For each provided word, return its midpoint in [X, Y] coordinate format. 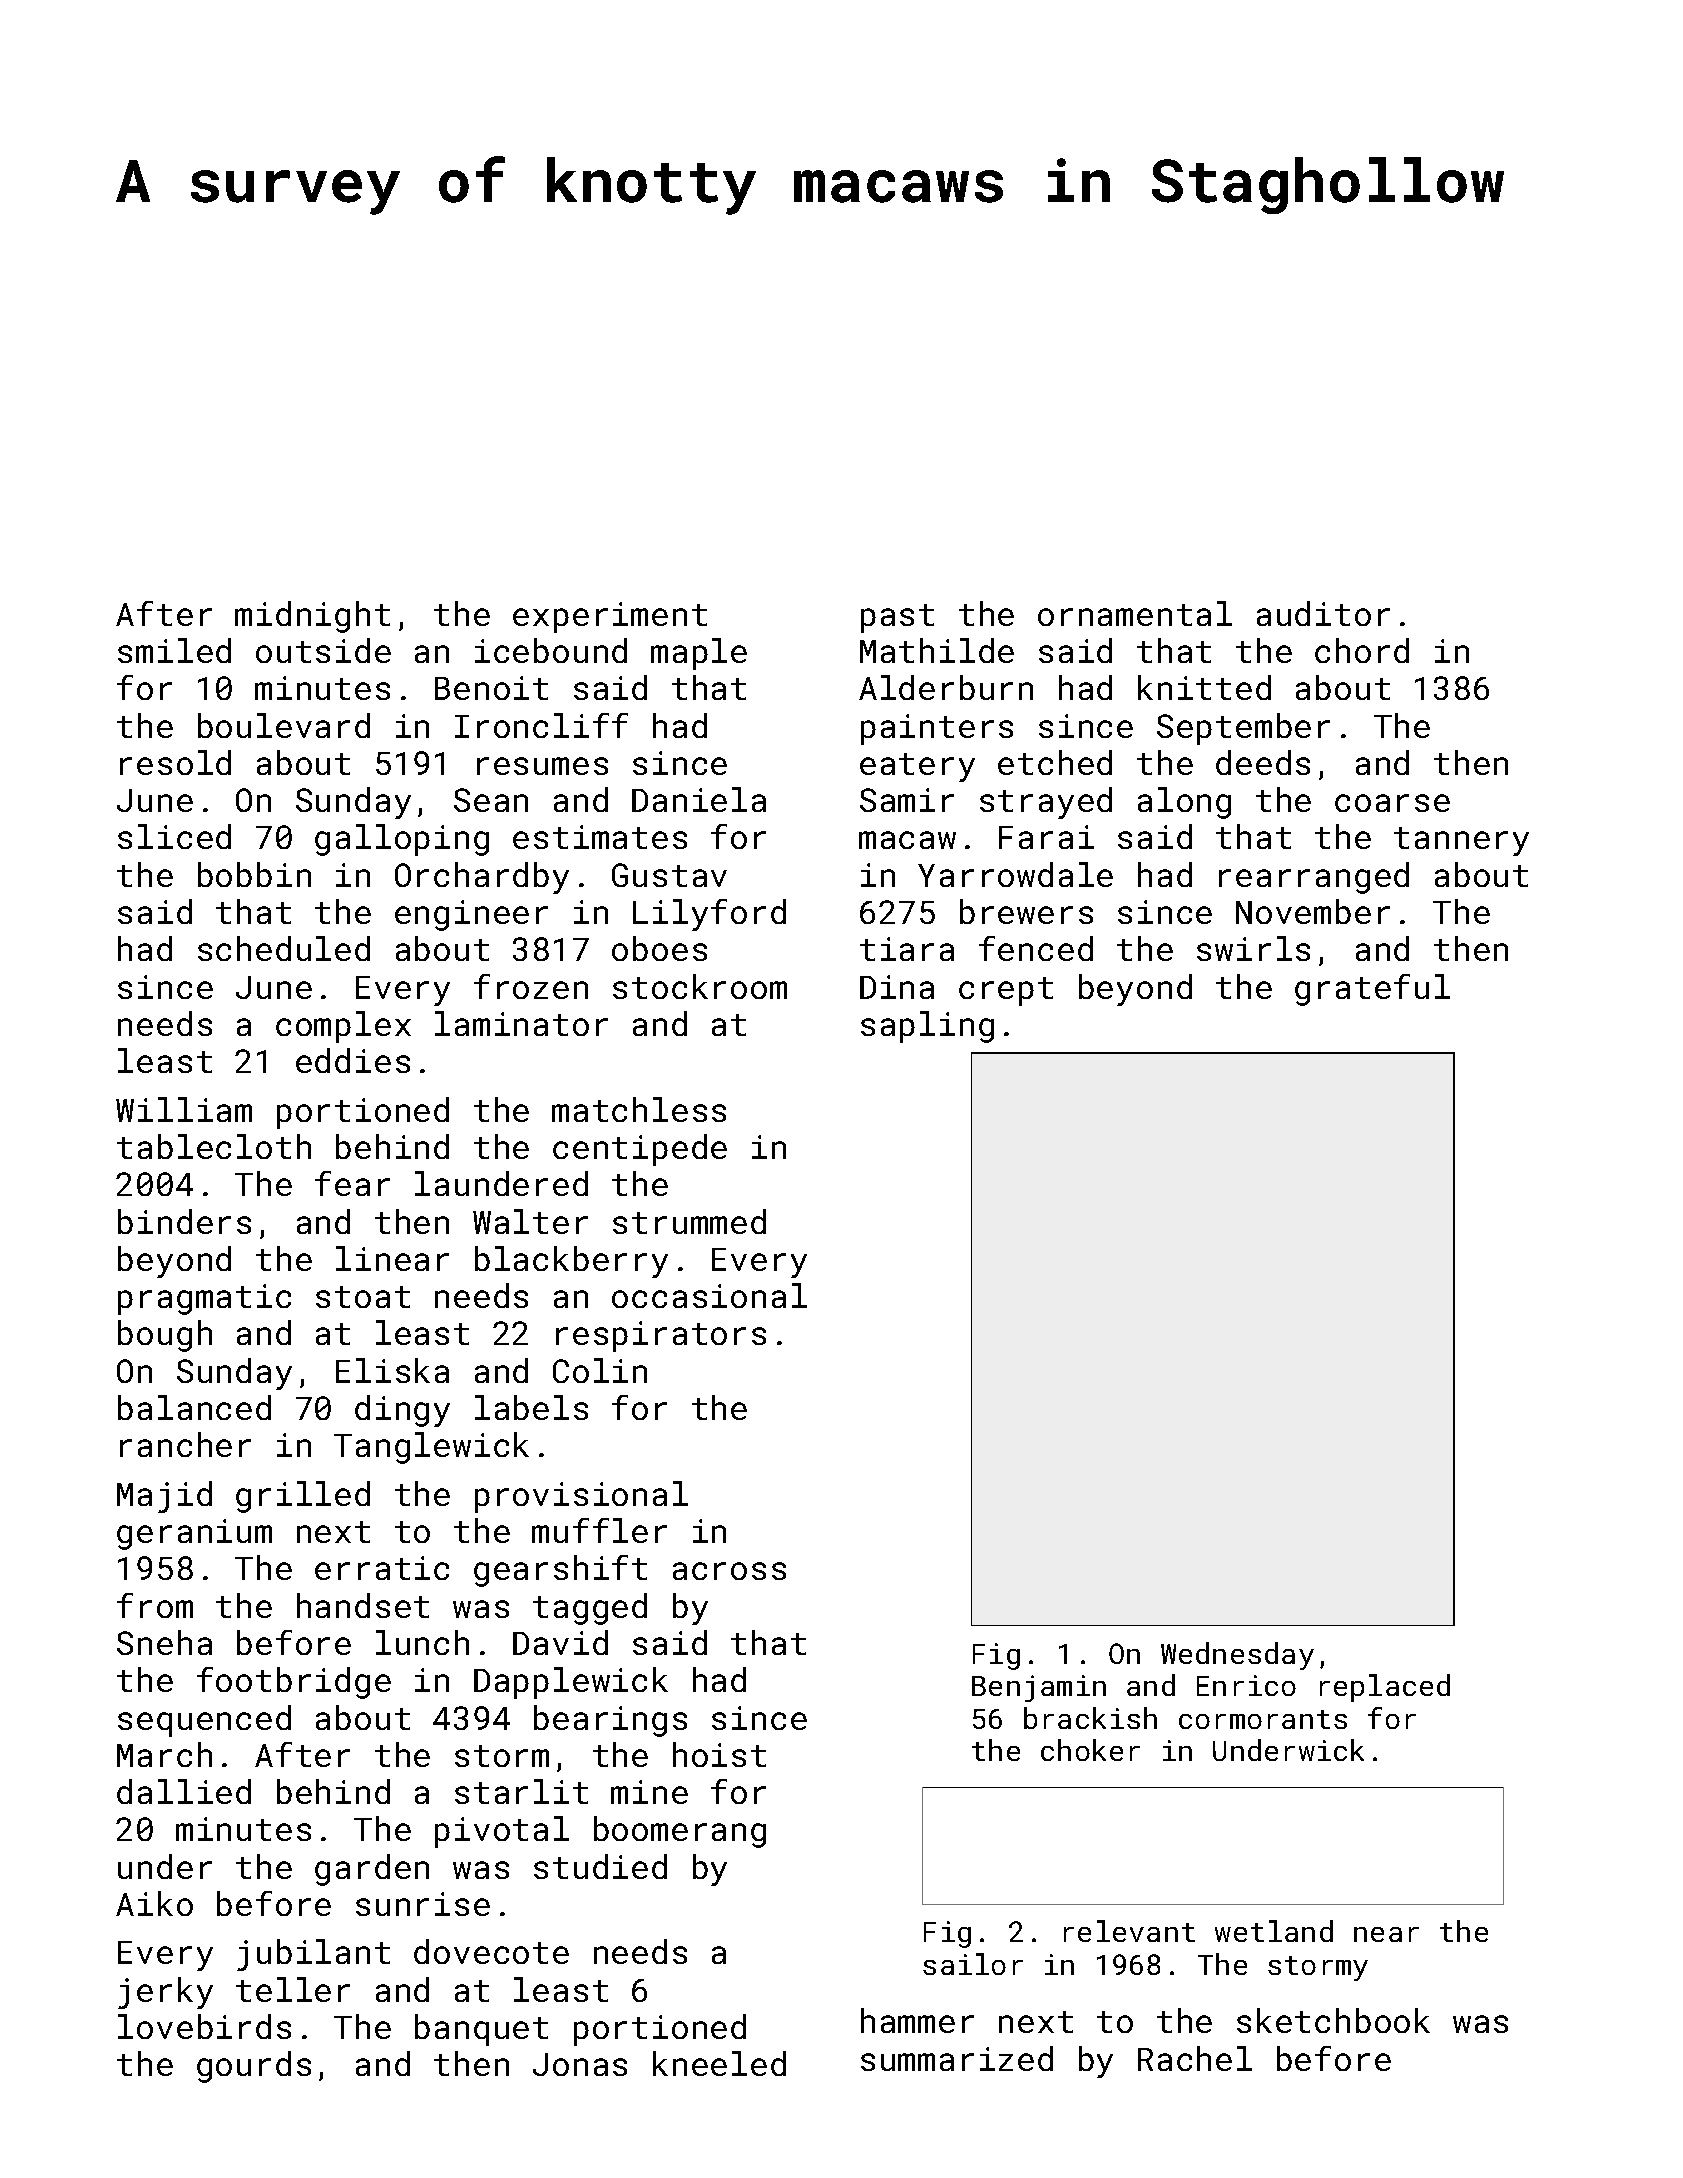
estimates [600, 837]
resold [175, 762]
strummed [689, 1221]
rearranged [1314, 878]
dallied [184, 1791]
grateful [1372, 990]
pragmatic [204, 1299]
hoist [719, 1754]
